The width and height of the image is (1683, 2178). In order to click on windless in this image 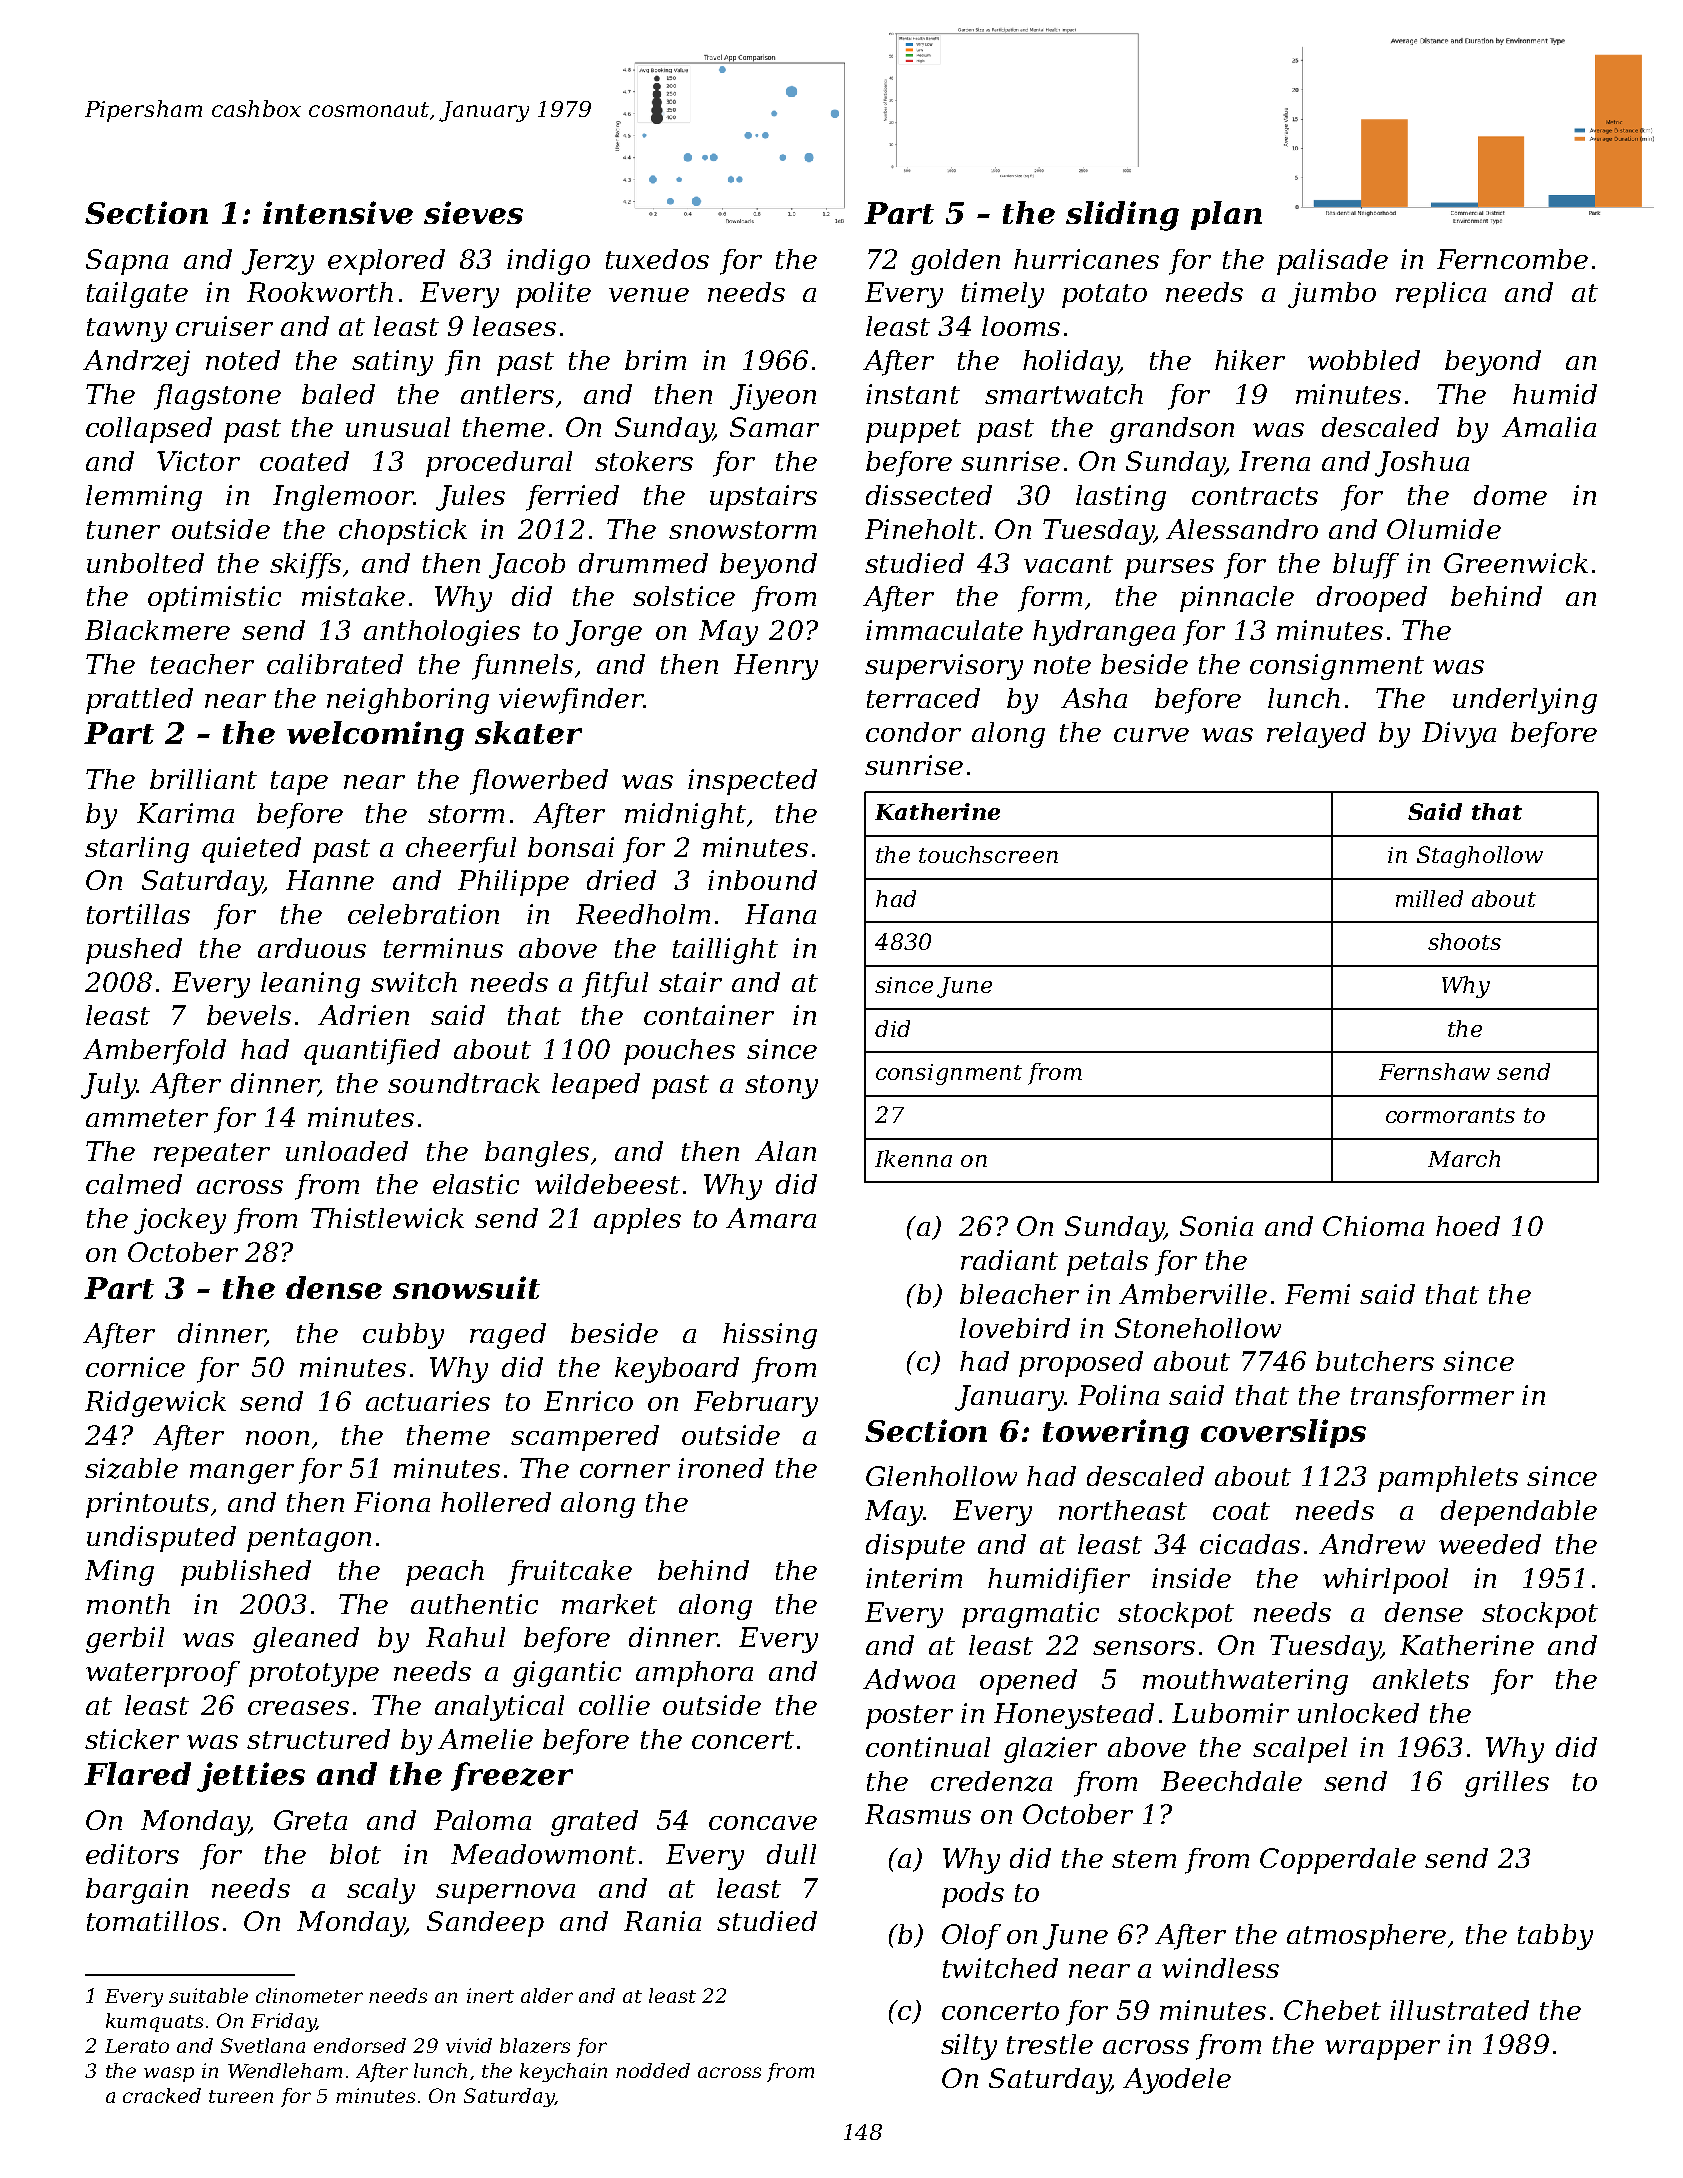, I will do `click(1220, 1968)`.
